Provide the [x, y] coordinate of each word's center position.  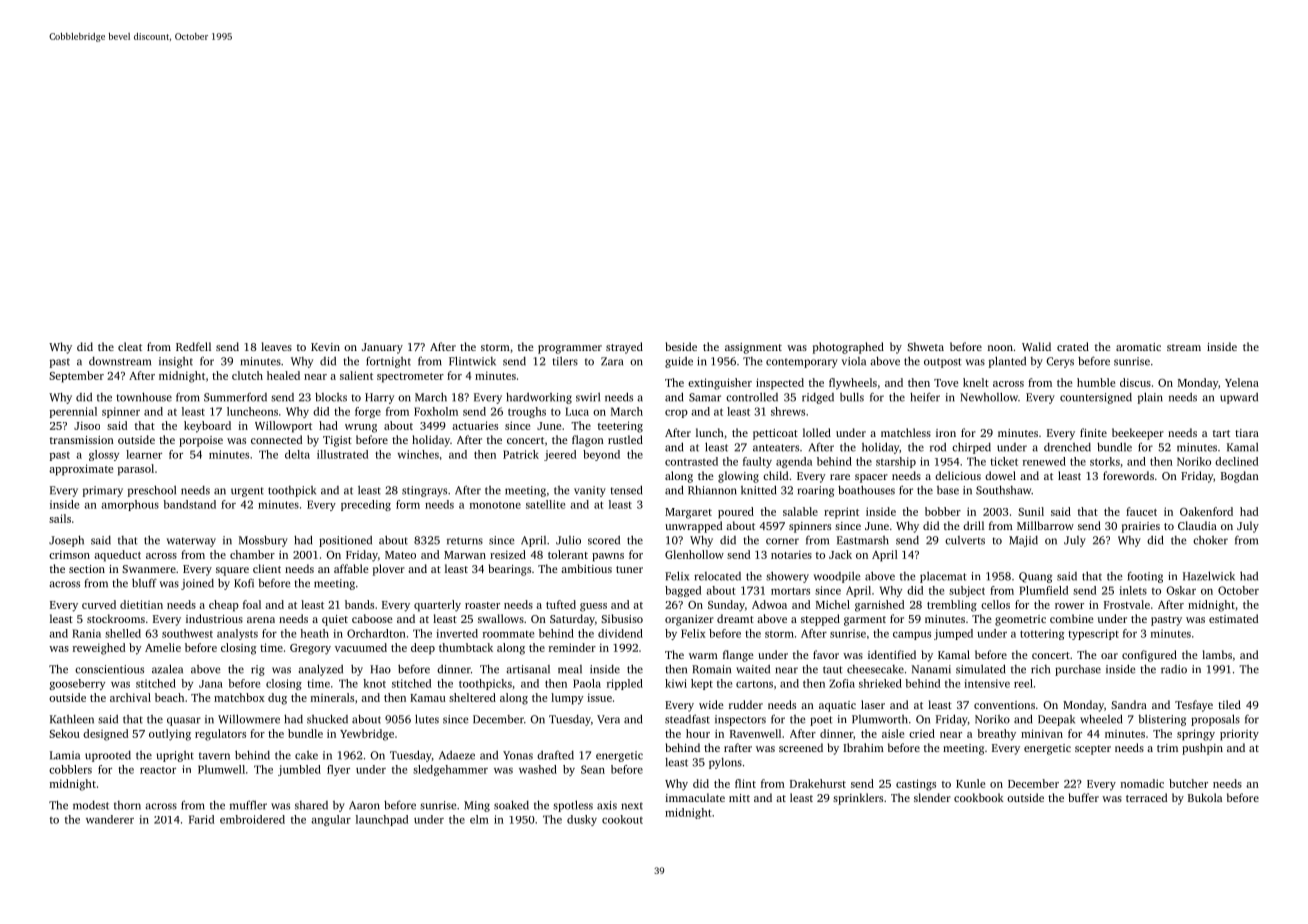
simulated [980, 669]
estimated [1233, 618]
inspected [780, 384]
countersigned [1096, 398]
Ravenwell [755, 733]
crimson [69, 554]
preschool [152, 491]
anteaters [776, 448]
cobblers [70, 769]
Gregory [310, 649]
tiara [1247, 433]
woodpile [837, 577]
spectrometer [410, 378]
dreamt [735, 618]
